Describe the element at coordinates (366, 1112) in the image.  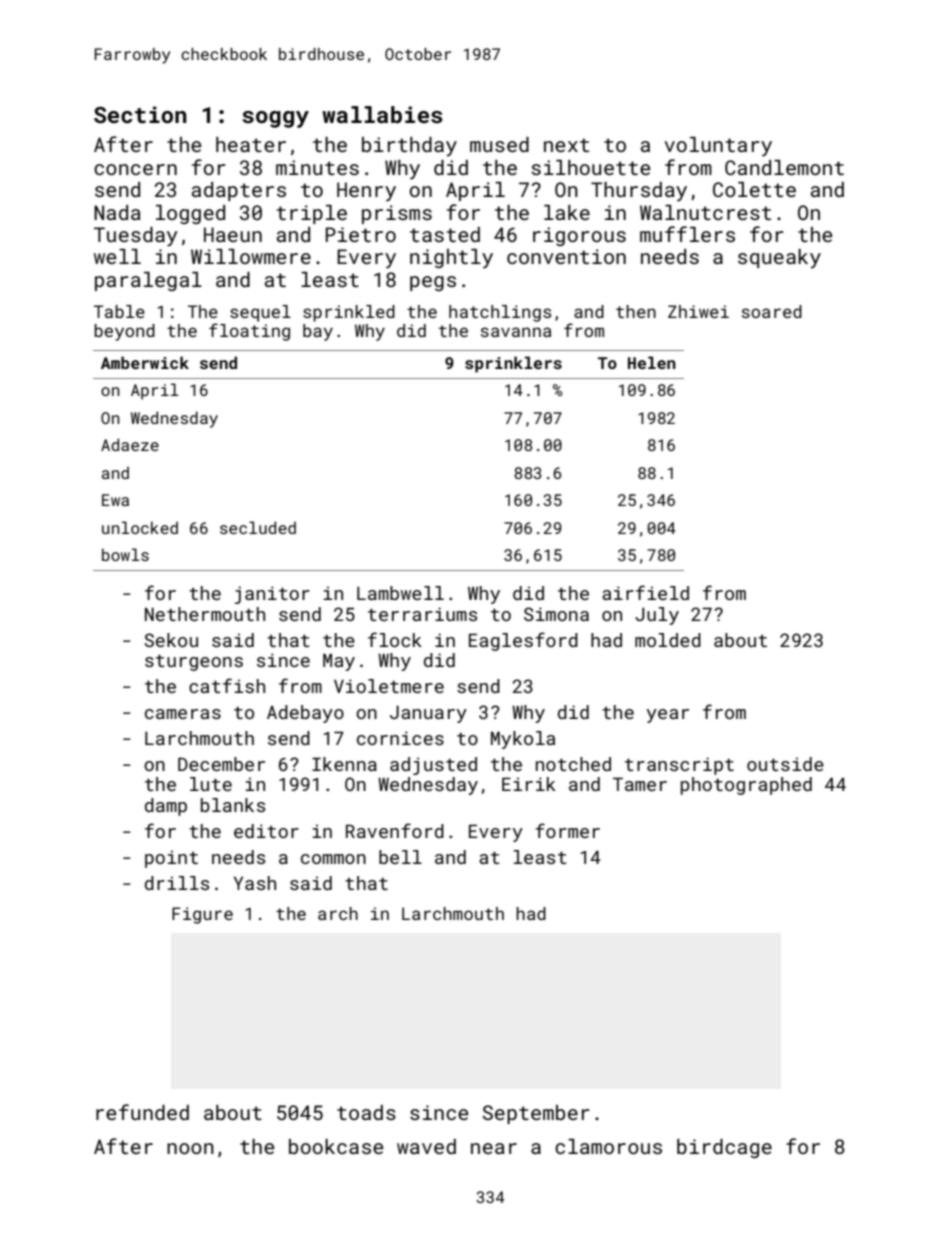
I see `toads` at that location.
